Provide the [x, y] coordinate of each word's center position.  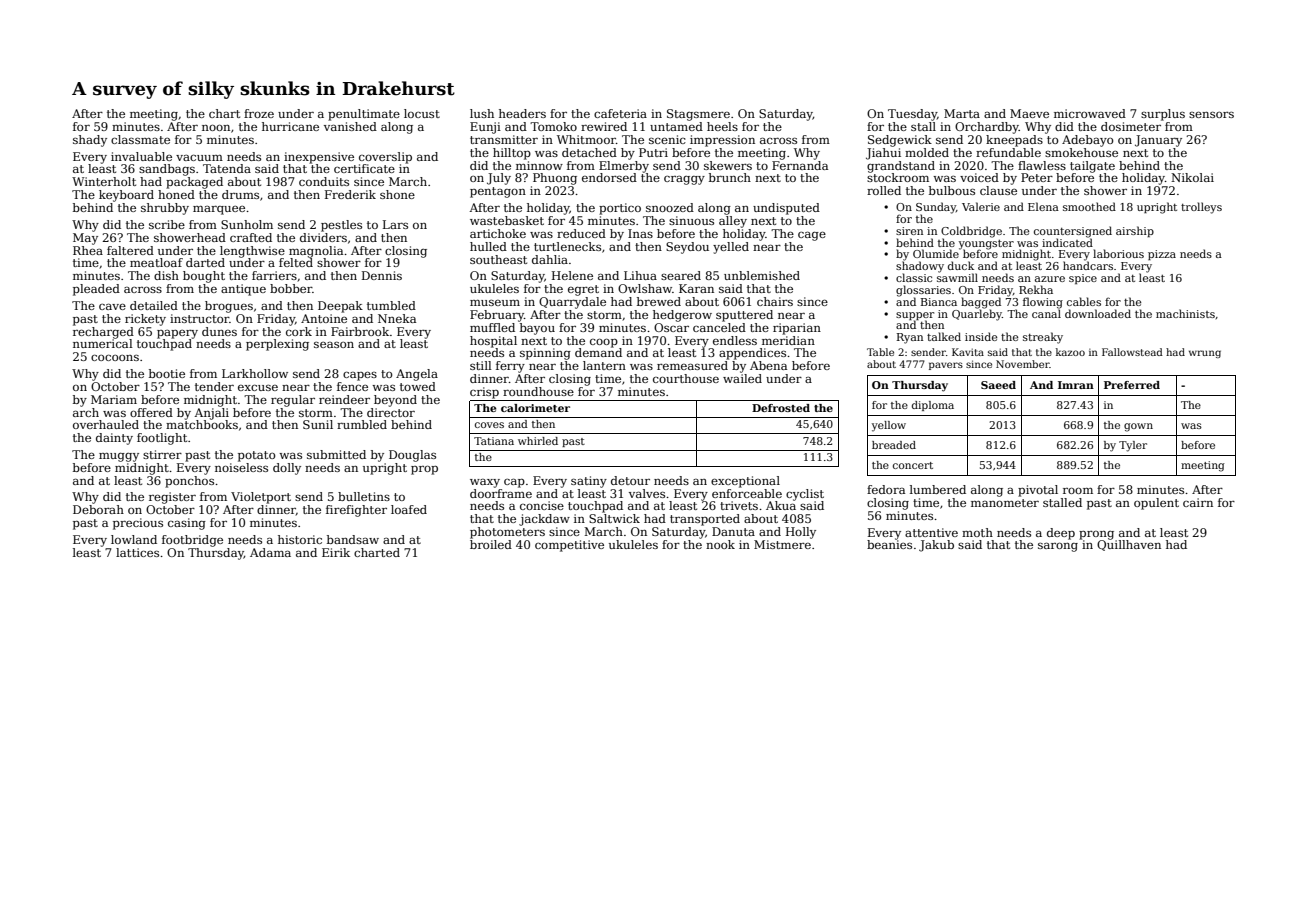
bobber [291, 288]
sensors [1211, 114]
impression [722, 141]
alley [733, 222]
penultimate [364, 115]
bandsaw [353, 539]
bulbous [952, 190]
